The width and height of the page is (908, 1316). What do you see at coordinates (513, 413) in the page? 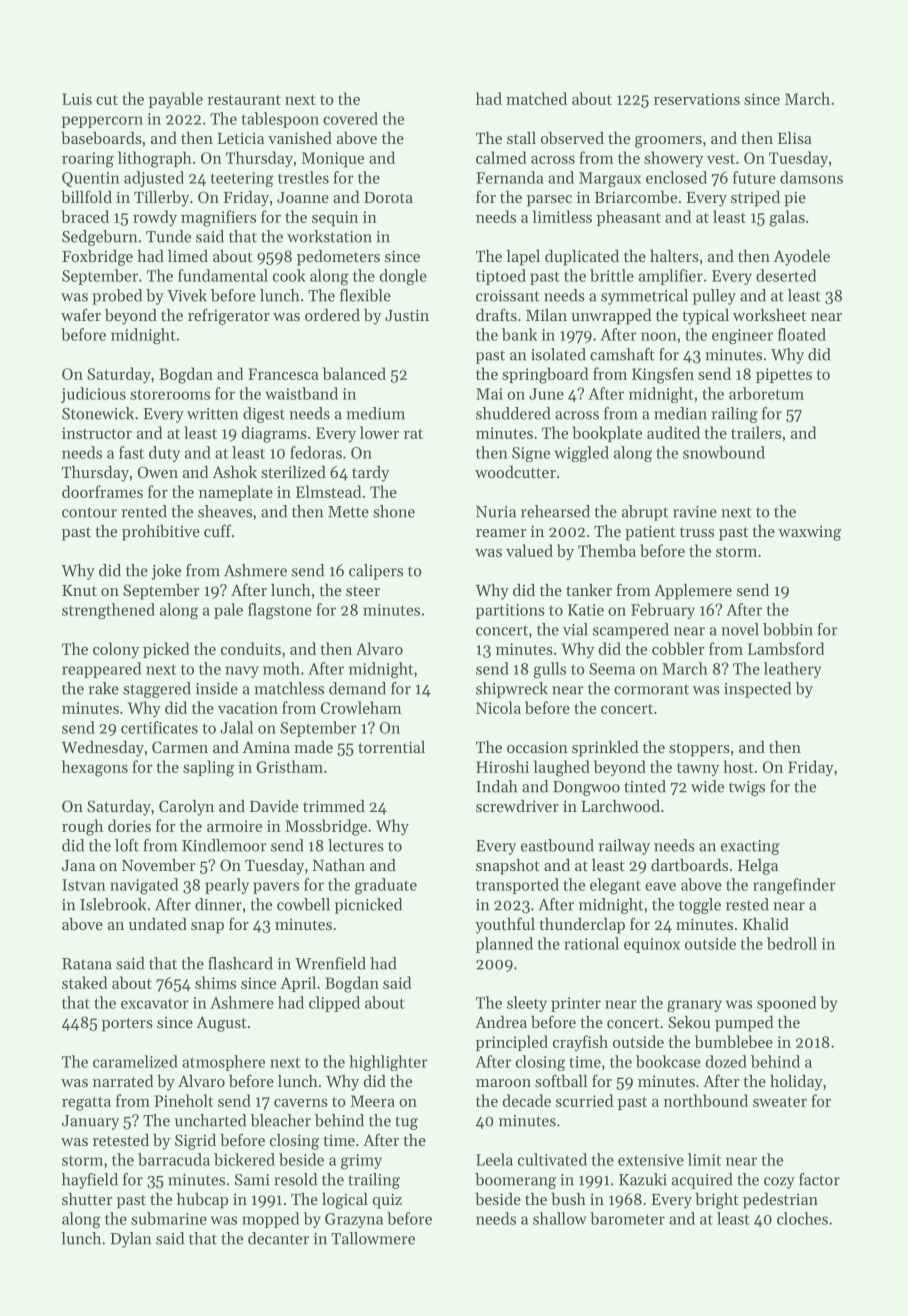
I see `shuddered` at bounding box center [513, 413].
